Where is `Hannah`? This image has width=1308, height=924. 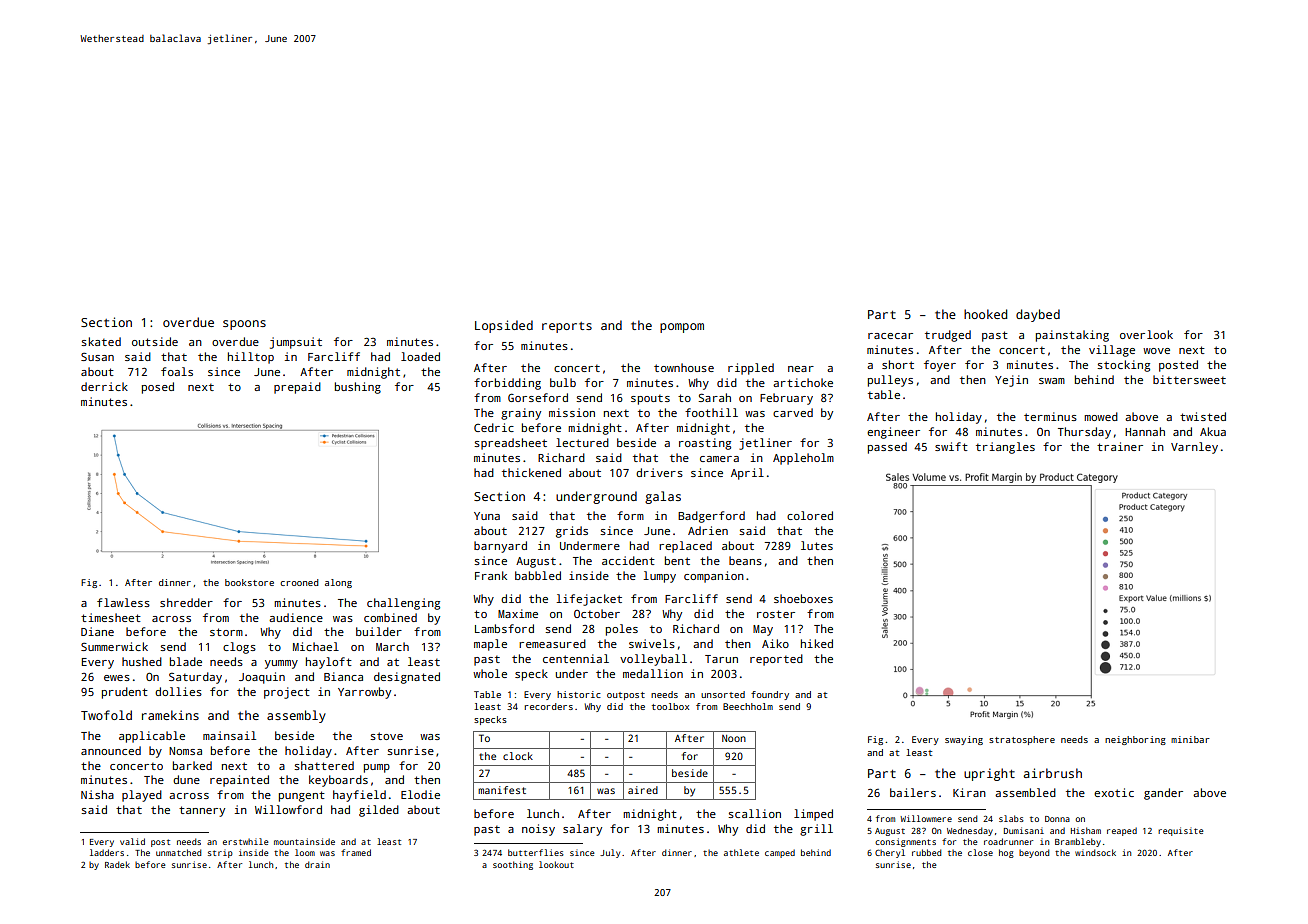 Hannah is located at coordinates (1145, 431).
